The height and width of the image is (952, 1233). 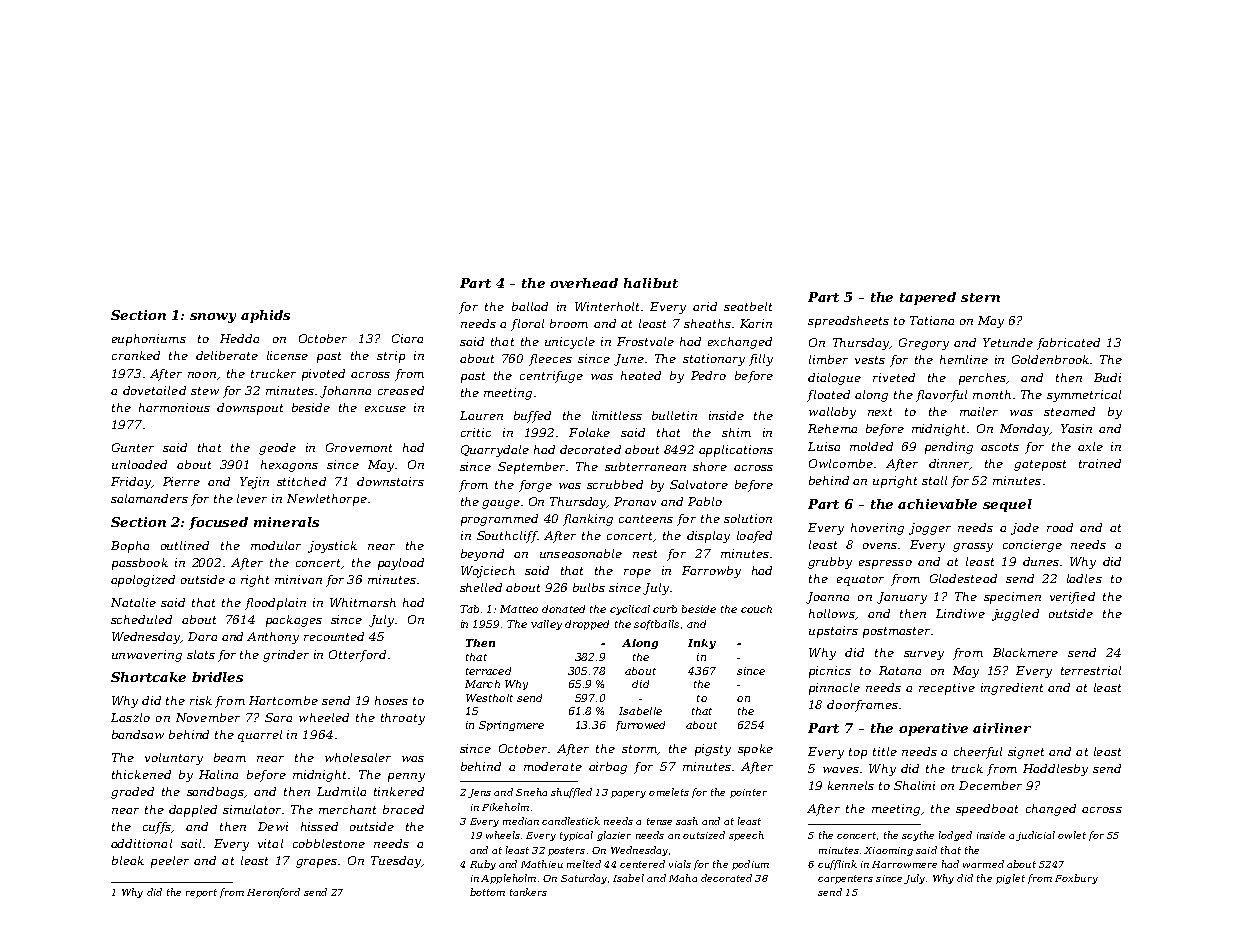 What do you see at coordinates (132, 793) in the image?
I see `graded` at bounding box center [132, 793].
